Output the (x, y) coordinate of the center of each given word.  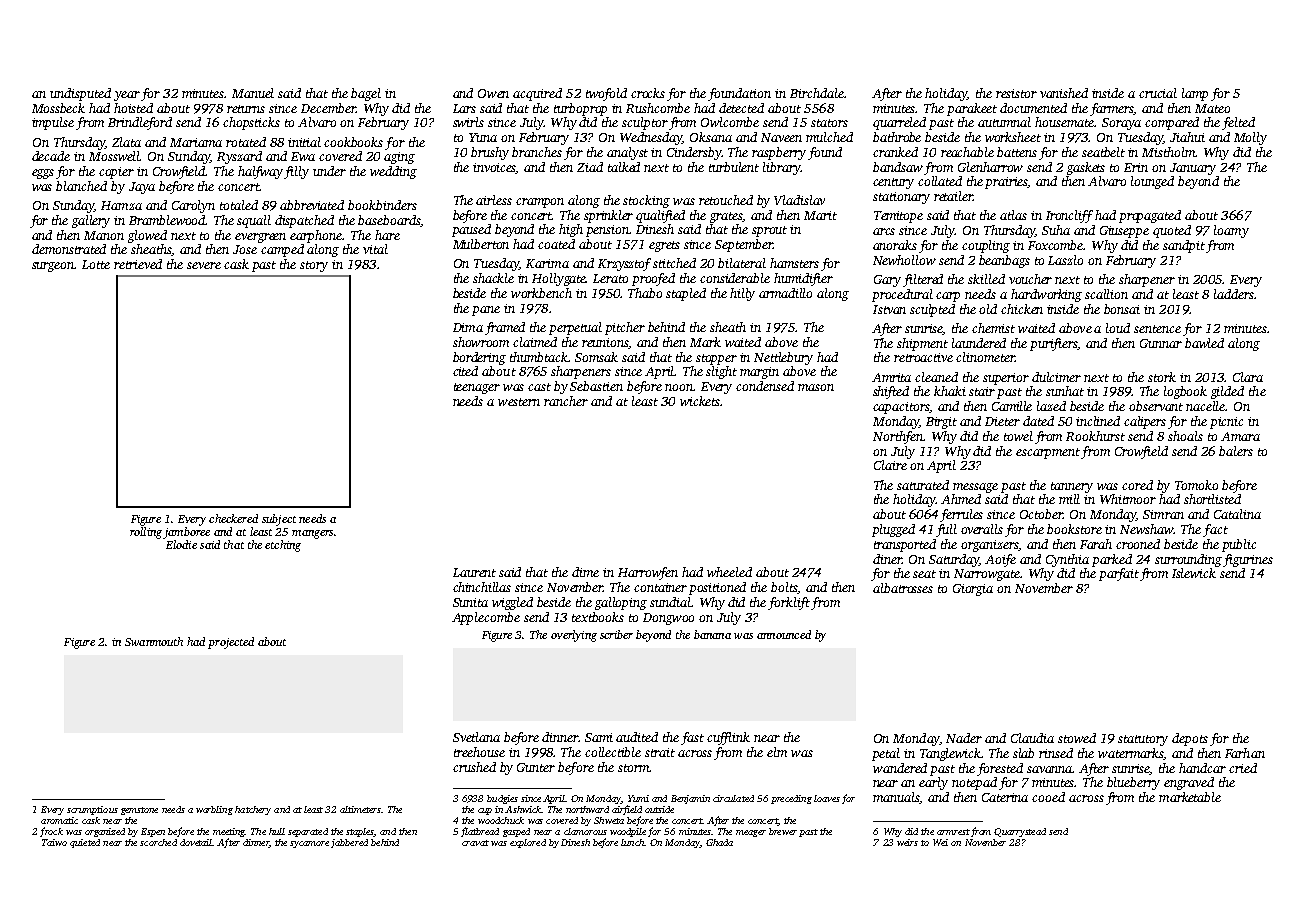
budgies (502, 799)
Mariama (196, 142)
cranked (895, 152)
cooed (1048, 797)
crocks (648, 93)
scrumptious (92, 810)
